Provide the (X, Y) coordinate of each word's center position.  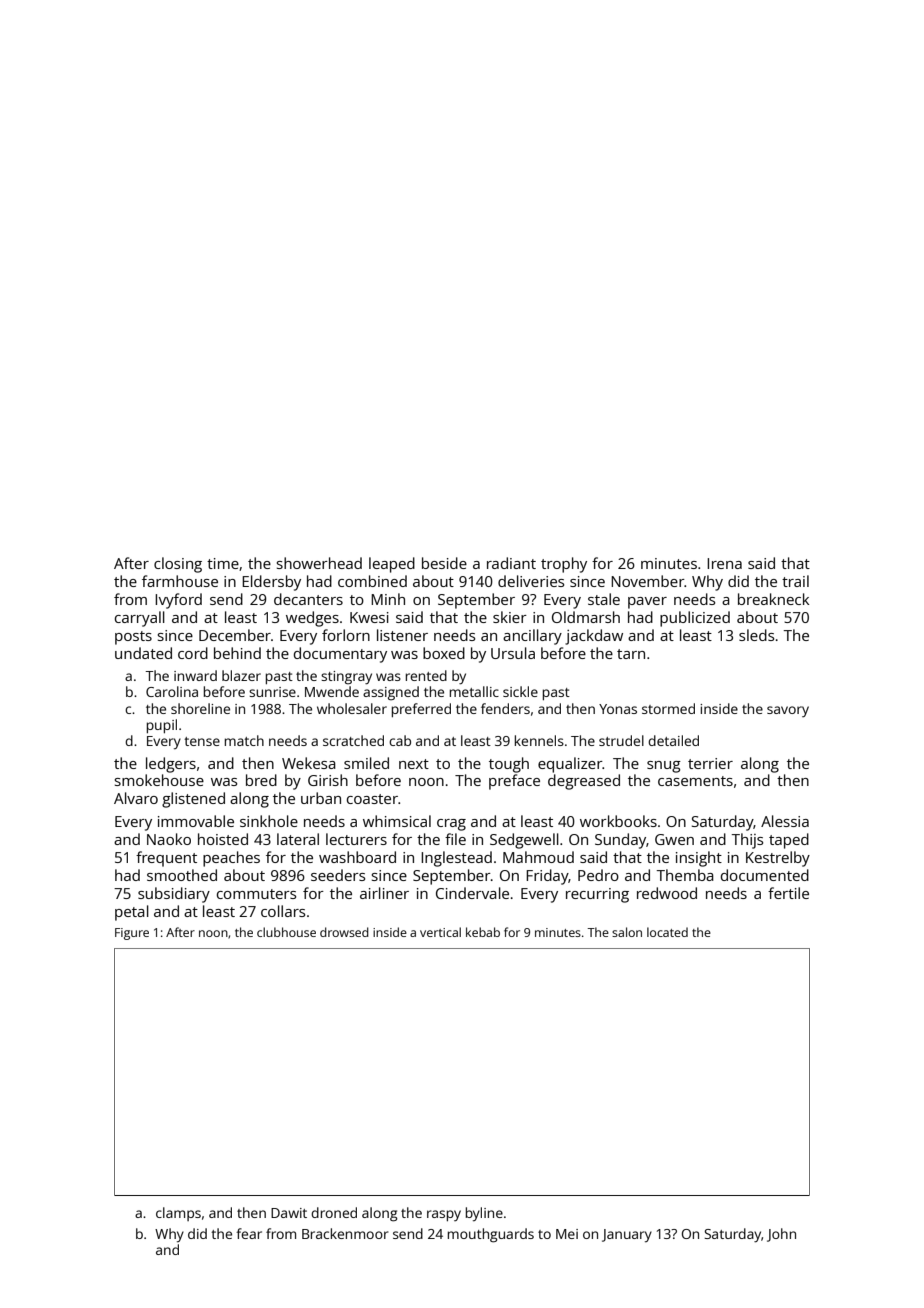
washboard (357, 857)
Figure (132, 934)
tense (202, 741)
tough (509, 765)
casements (695, 781)
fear (249, 1233)
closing (178, 565)
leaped (392, 565)
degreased (584, 782)
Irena (724, 563)
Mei (567, 1234)
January (627, 1236)
